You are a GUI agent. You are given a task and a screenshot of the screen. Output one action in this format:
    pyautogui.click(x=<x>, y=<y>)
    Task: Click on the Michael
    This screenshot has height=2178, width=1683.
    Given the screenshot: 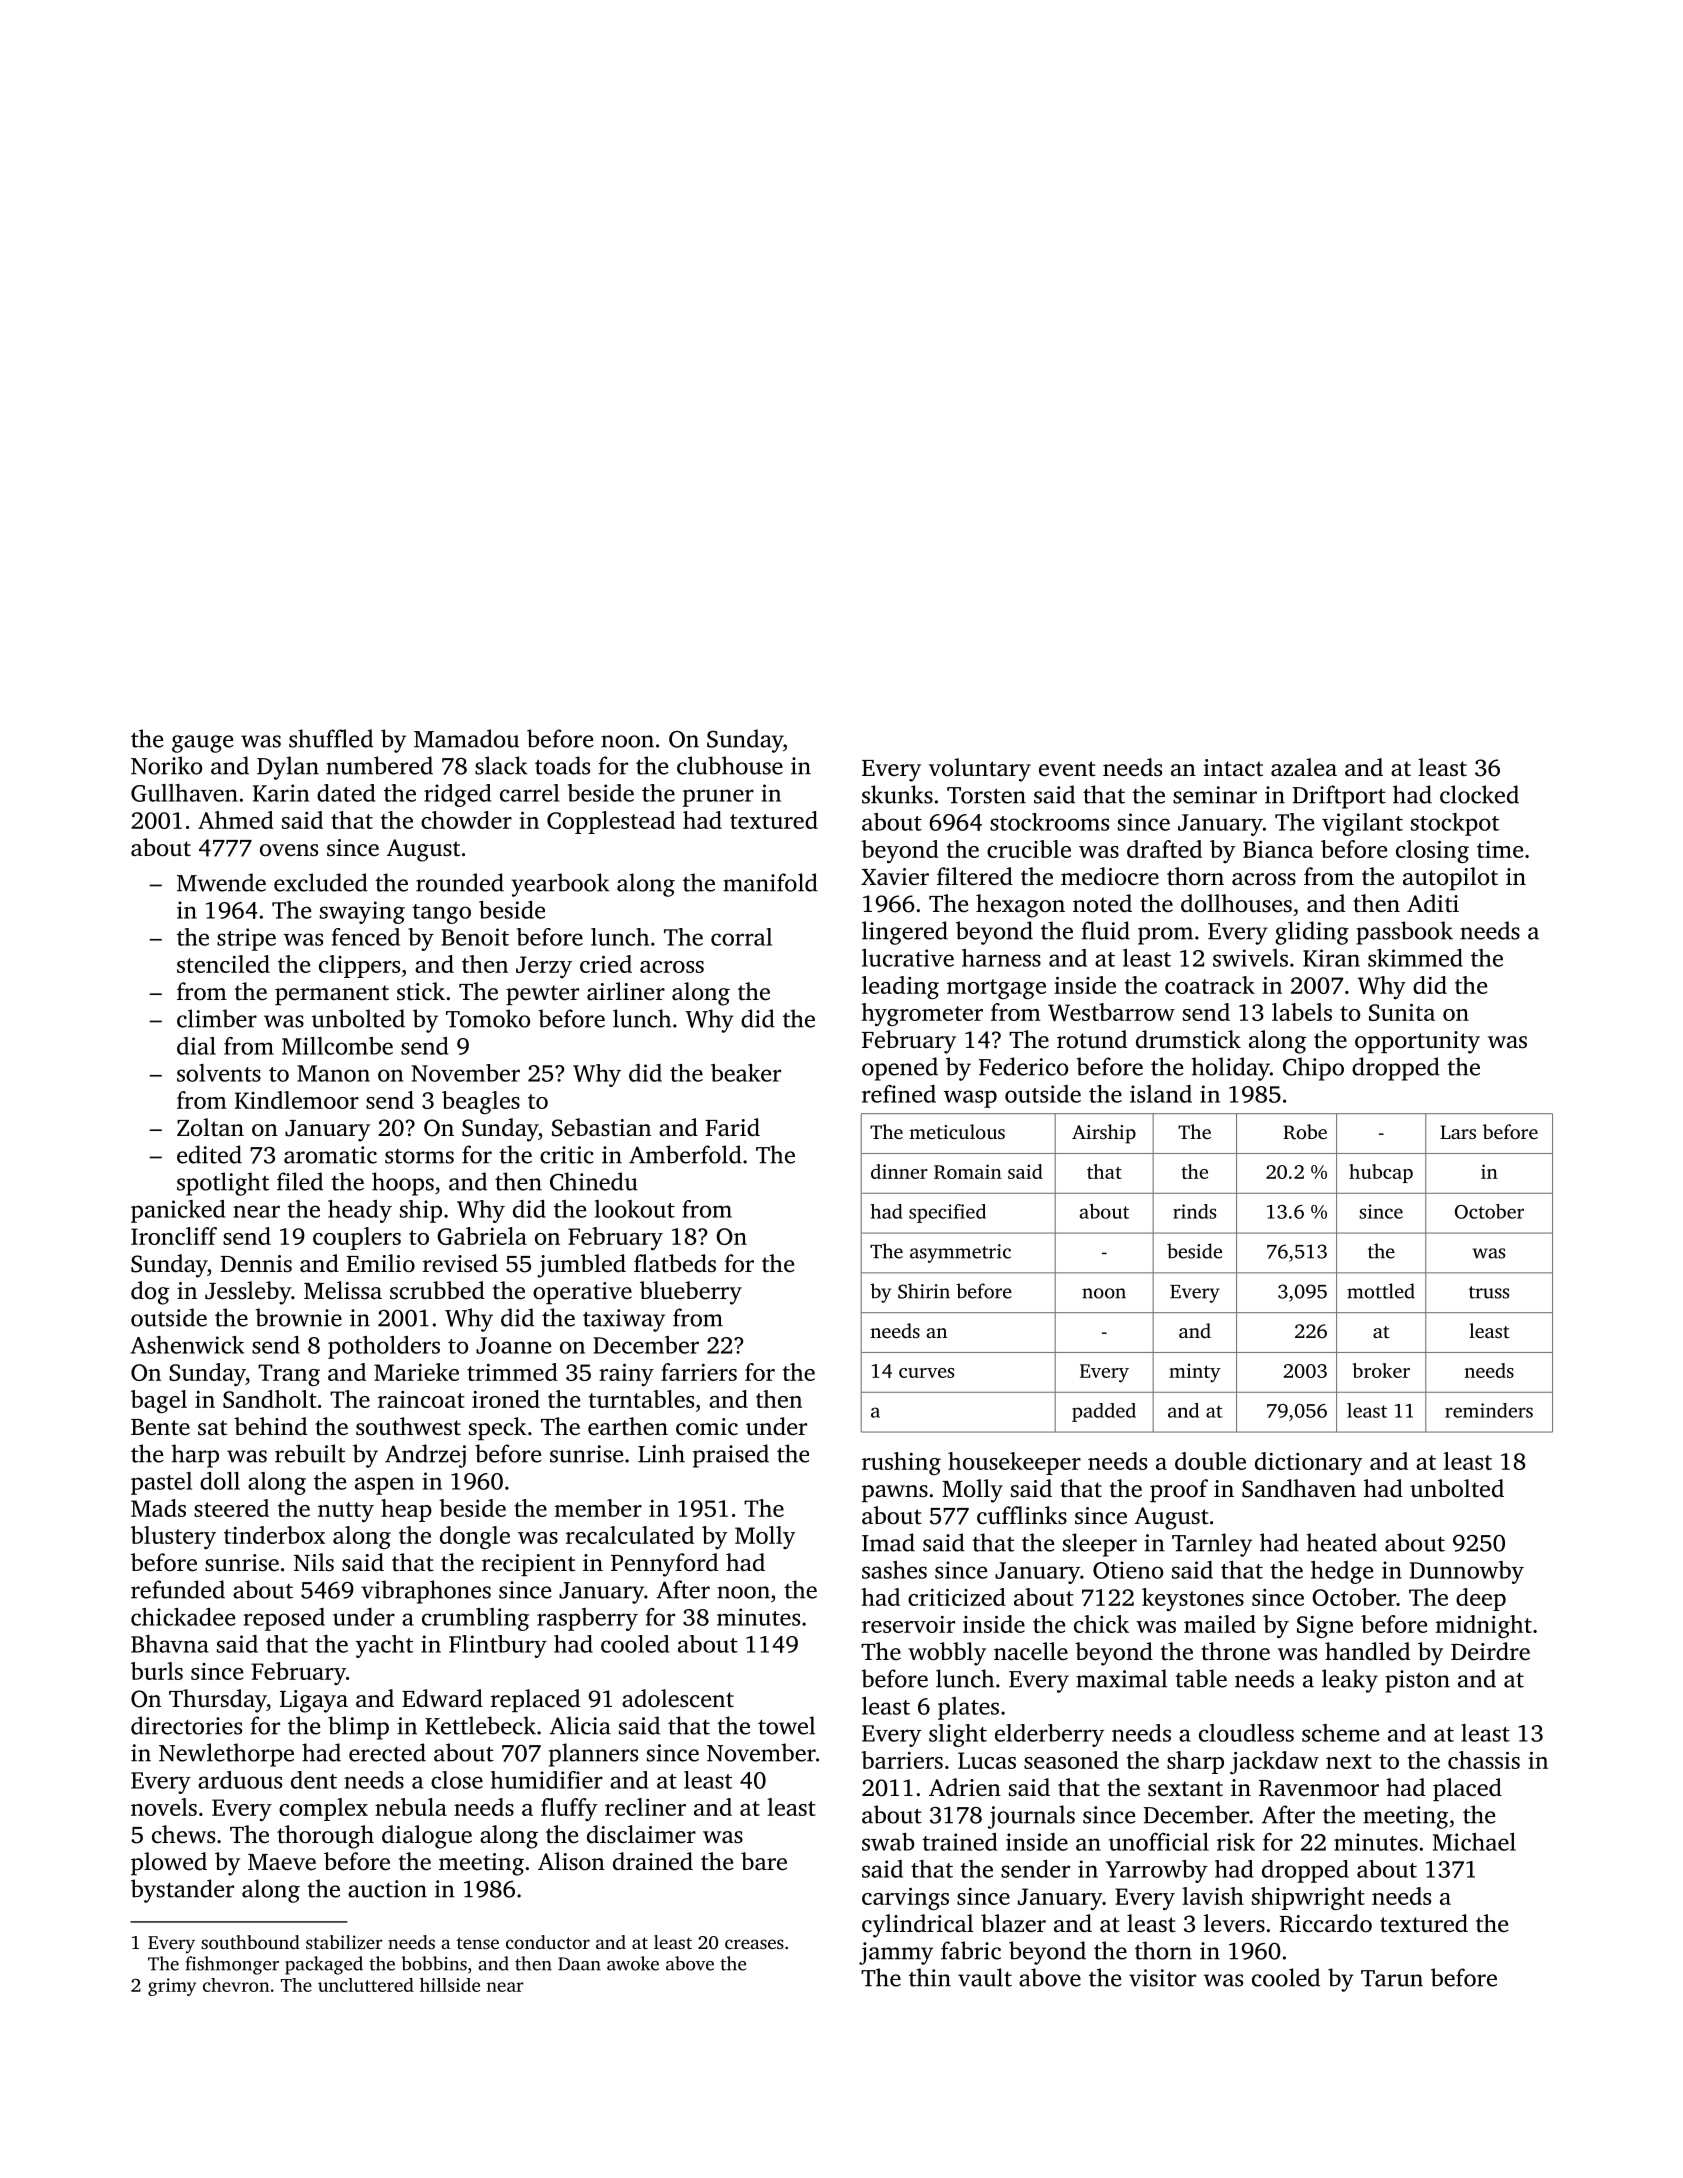 What is the action you would take?
    pyautogui.click(x=1474, y=1842)
